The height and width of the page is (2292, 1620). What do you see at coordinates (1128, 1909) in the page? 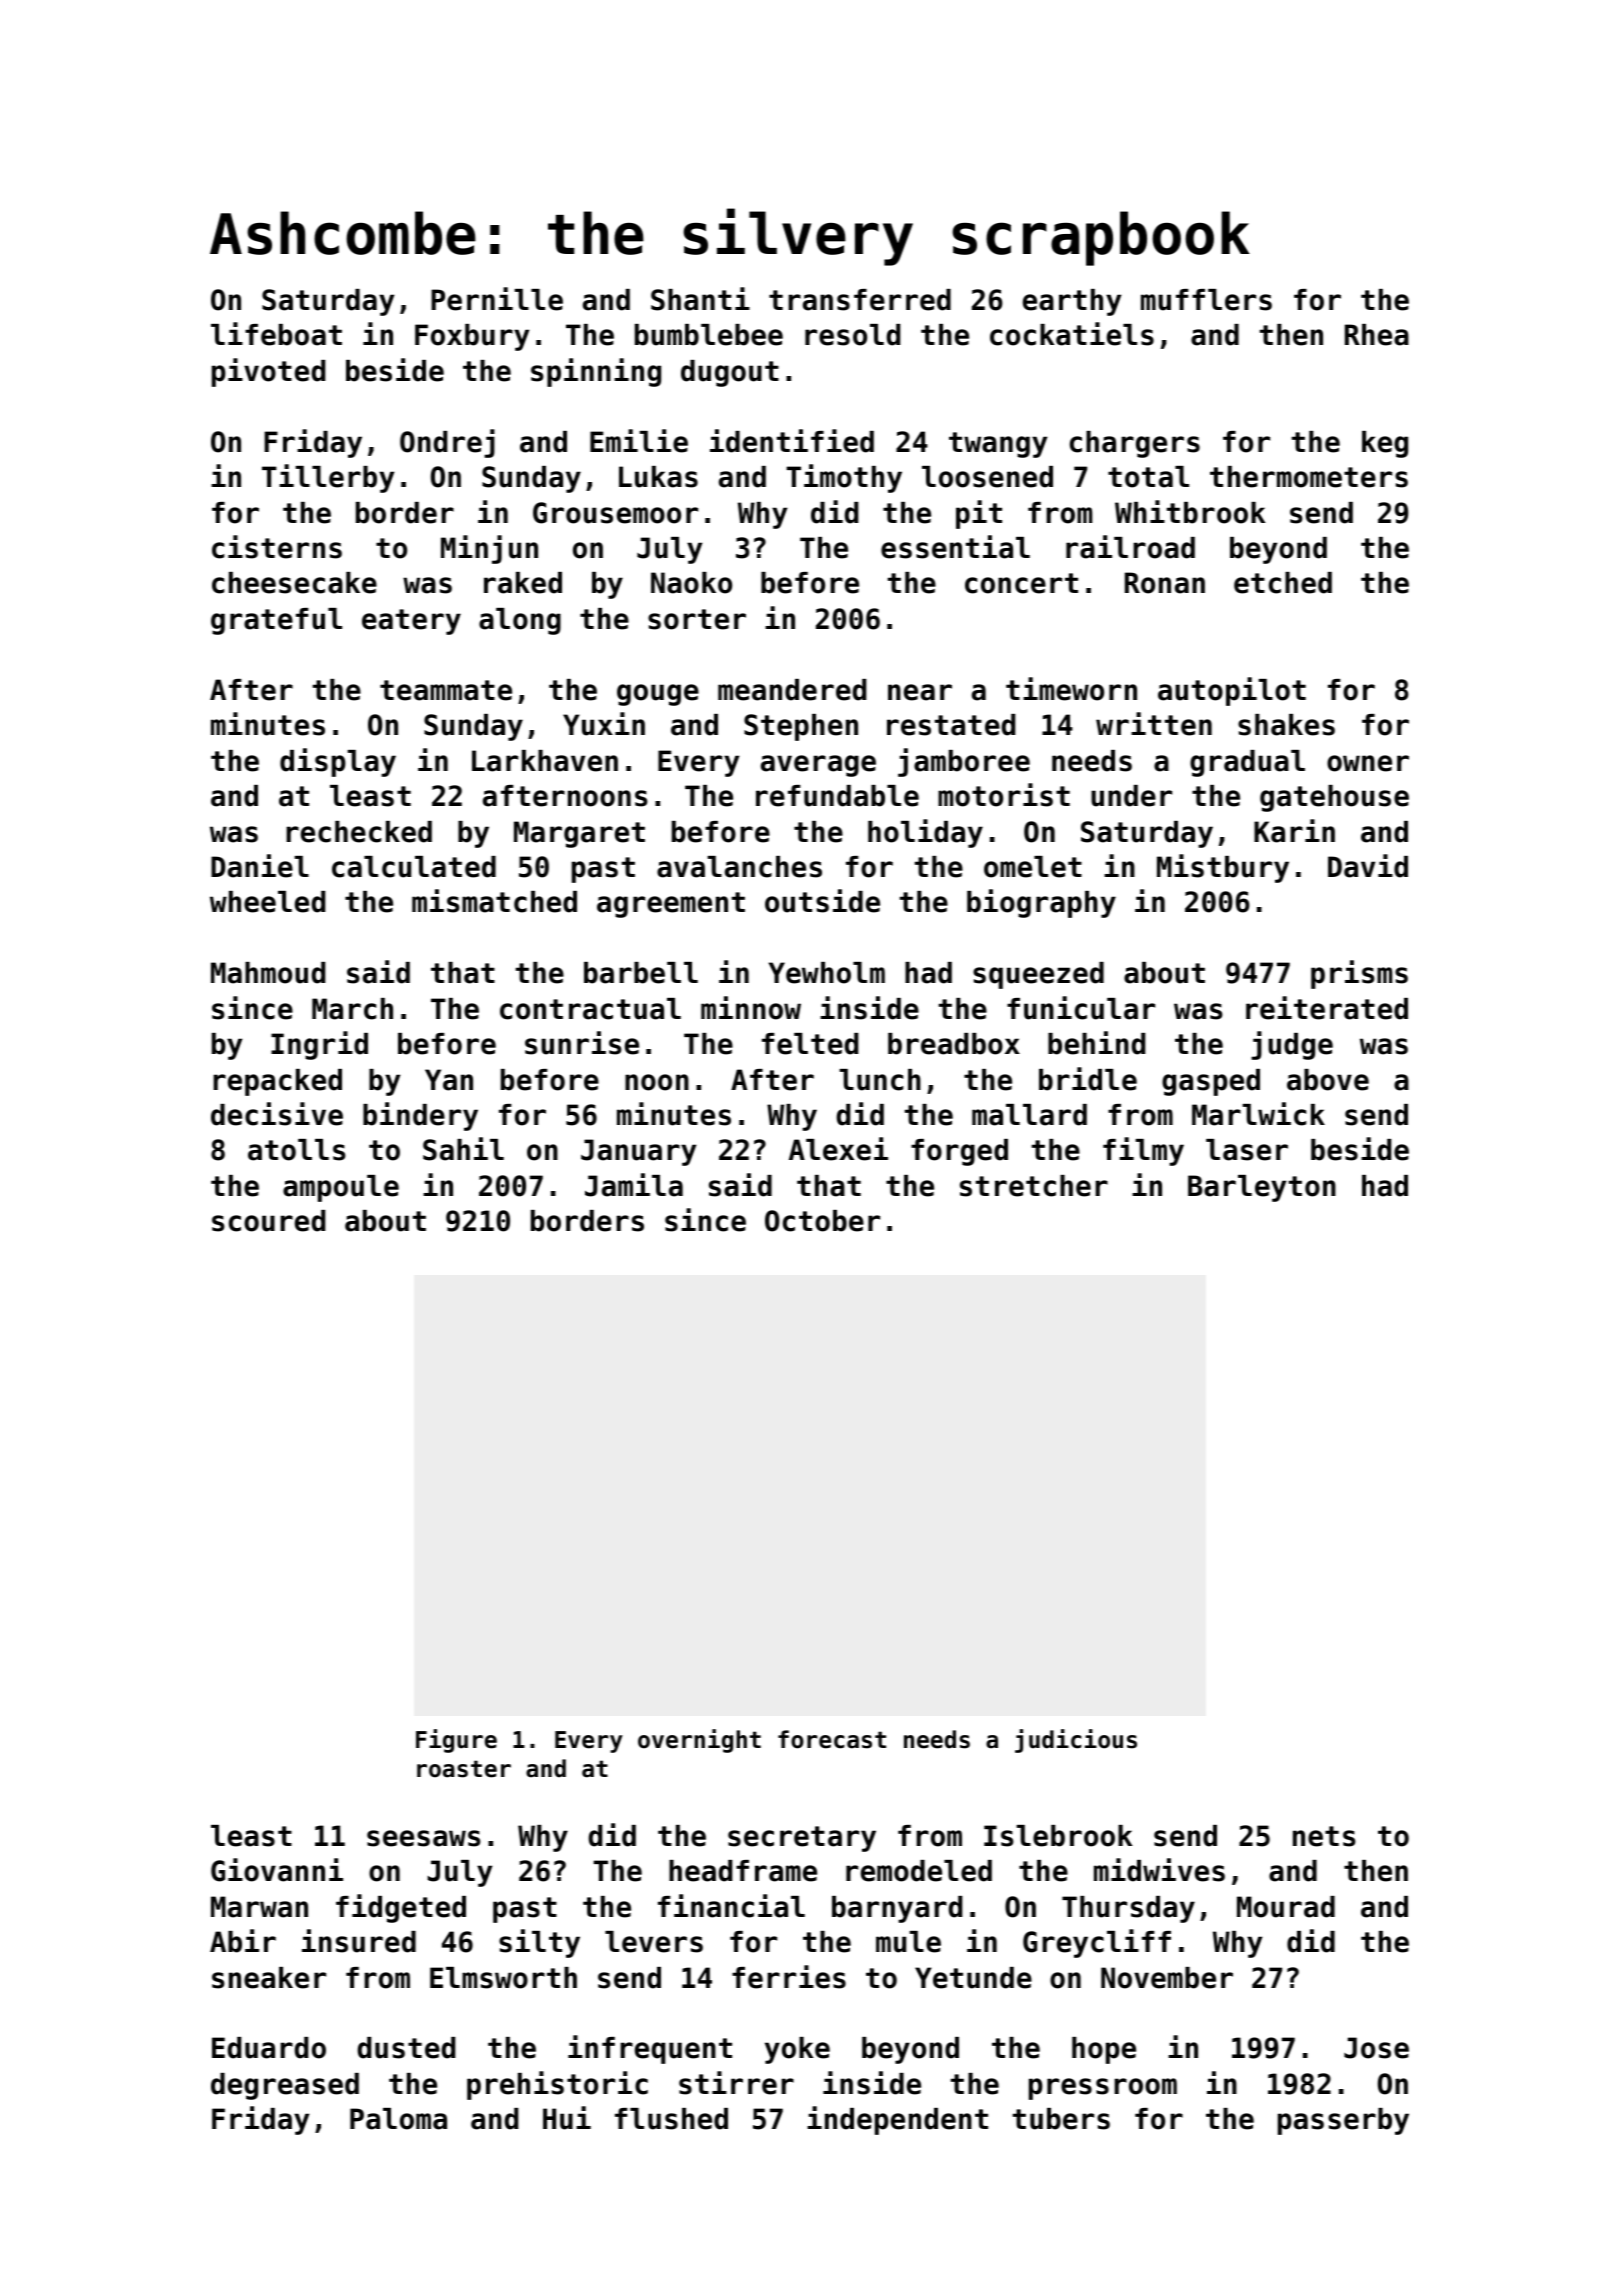
I see `Thursday` at bounding box center [1128, 1909].
